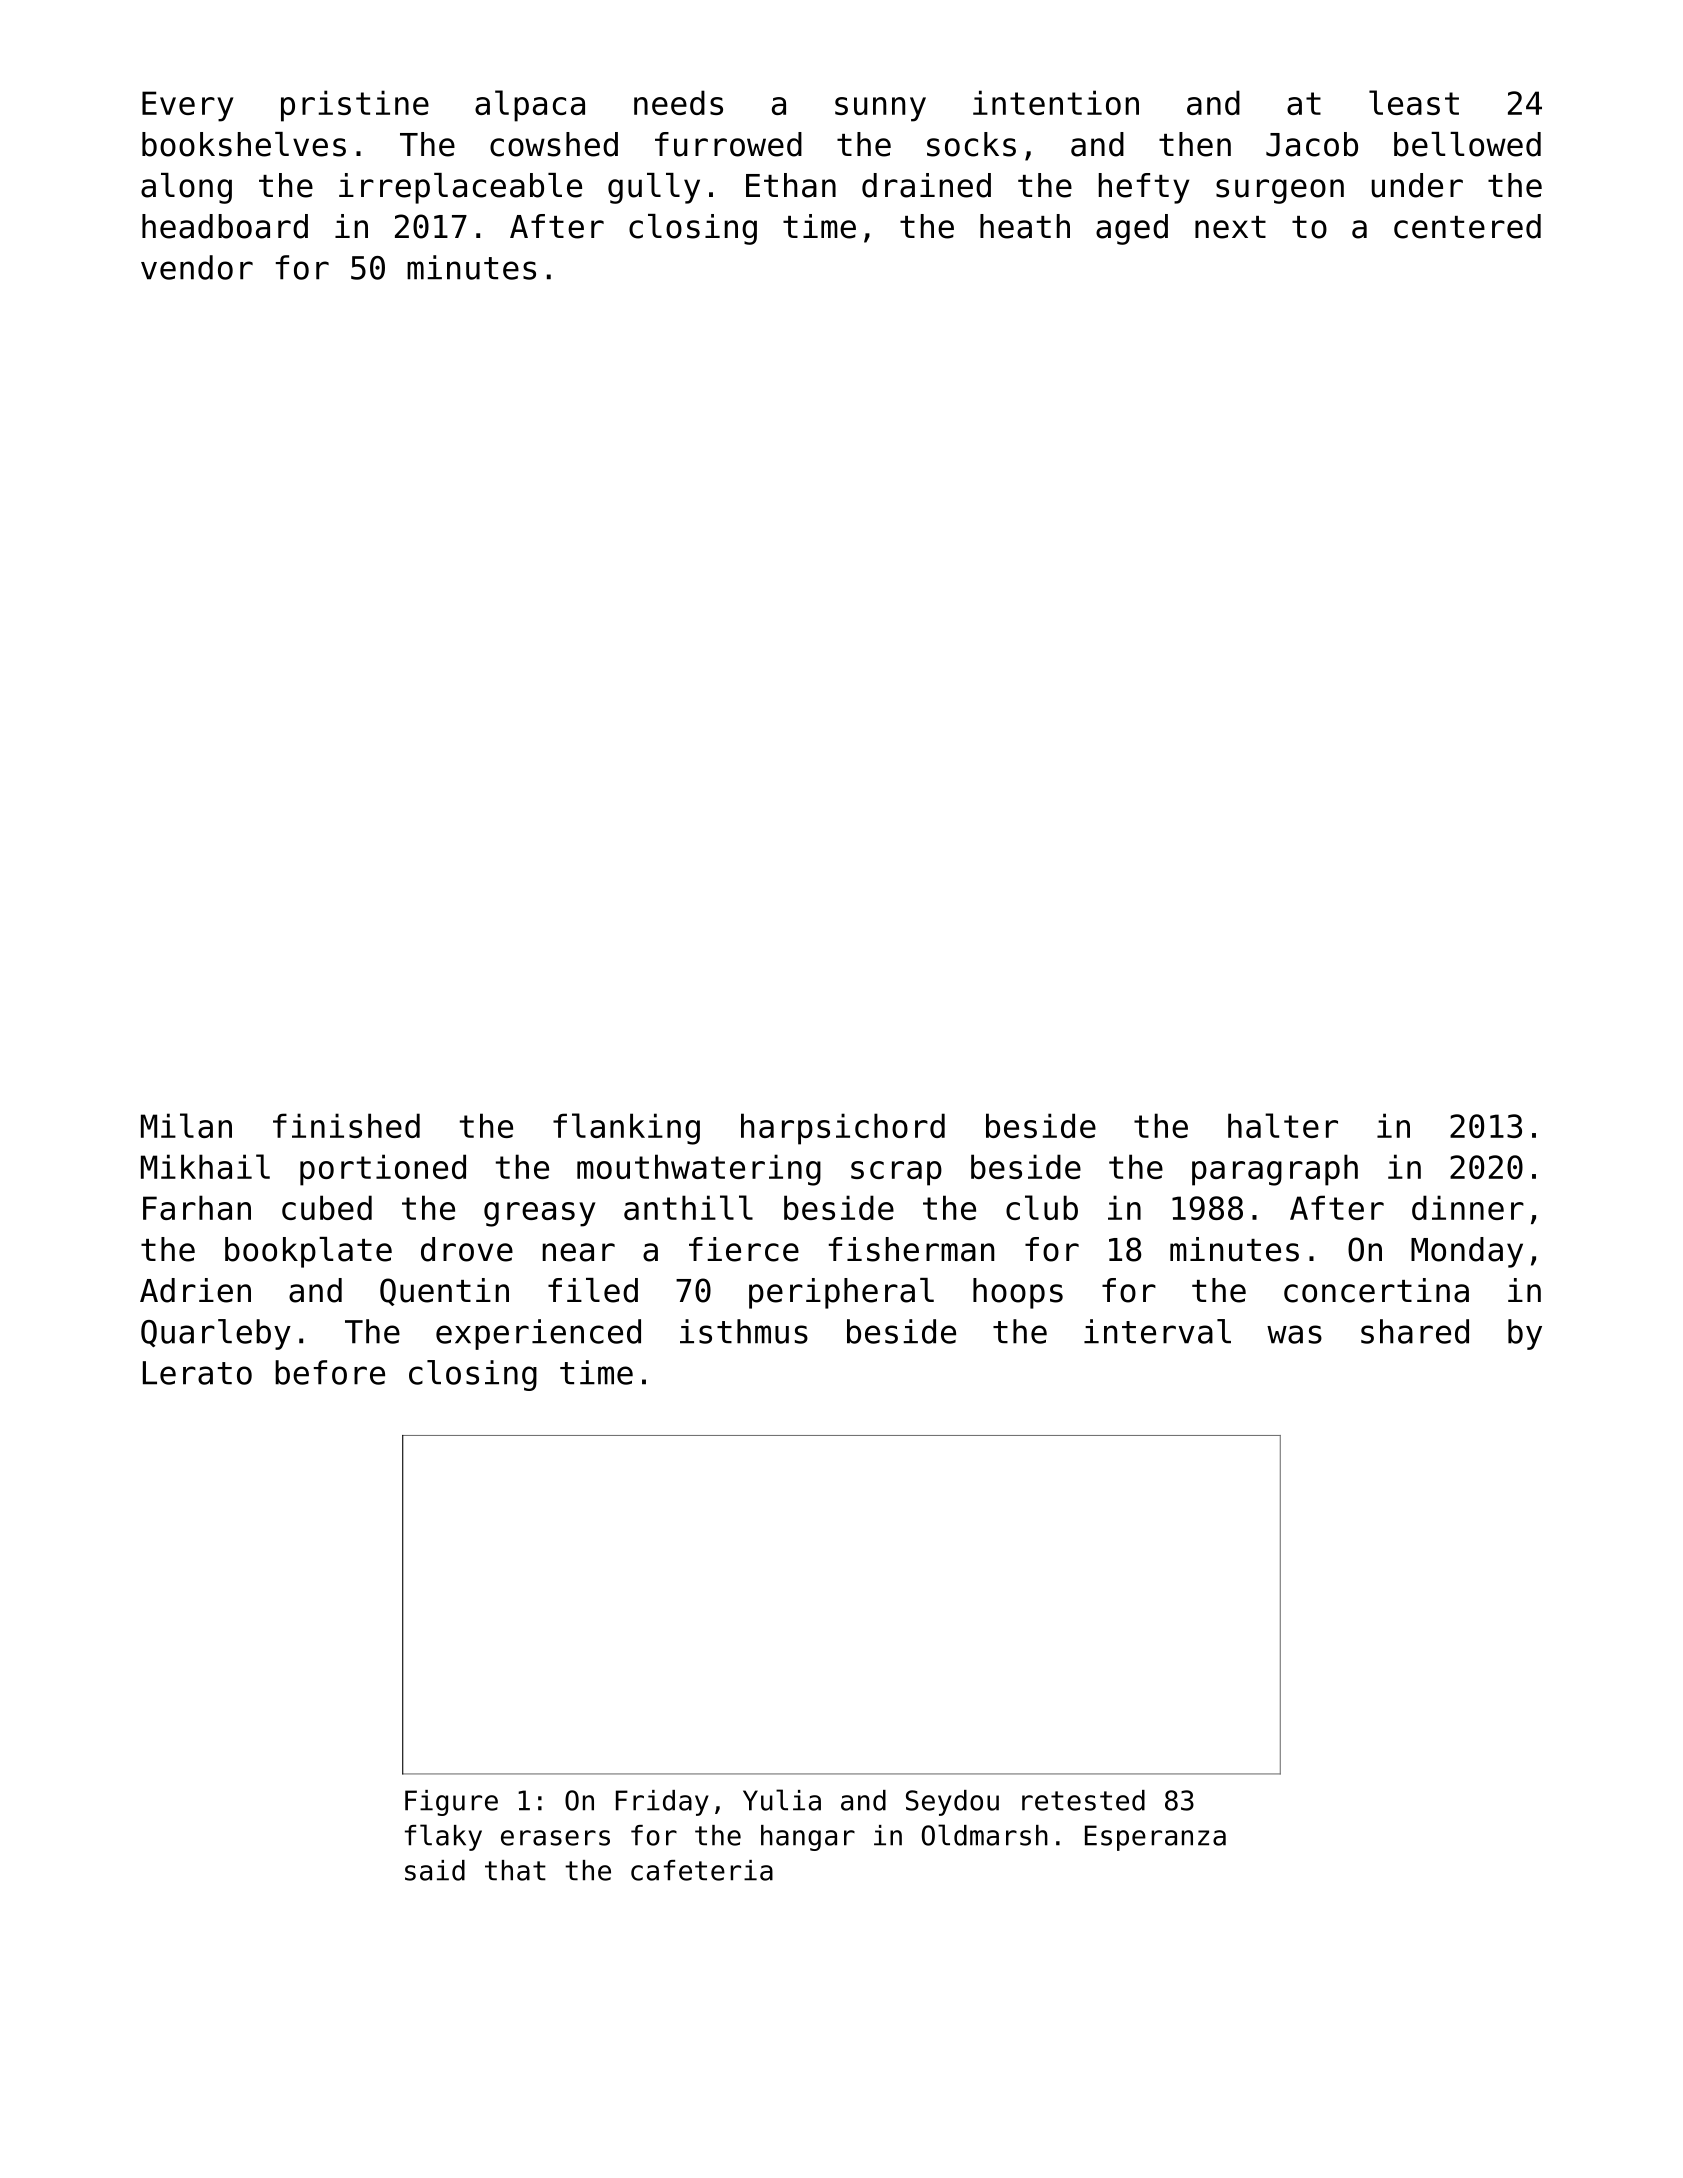  What do you see at coordinates (880, 109) in the document?
I see `sunny` at bounding box center [880, 109].
